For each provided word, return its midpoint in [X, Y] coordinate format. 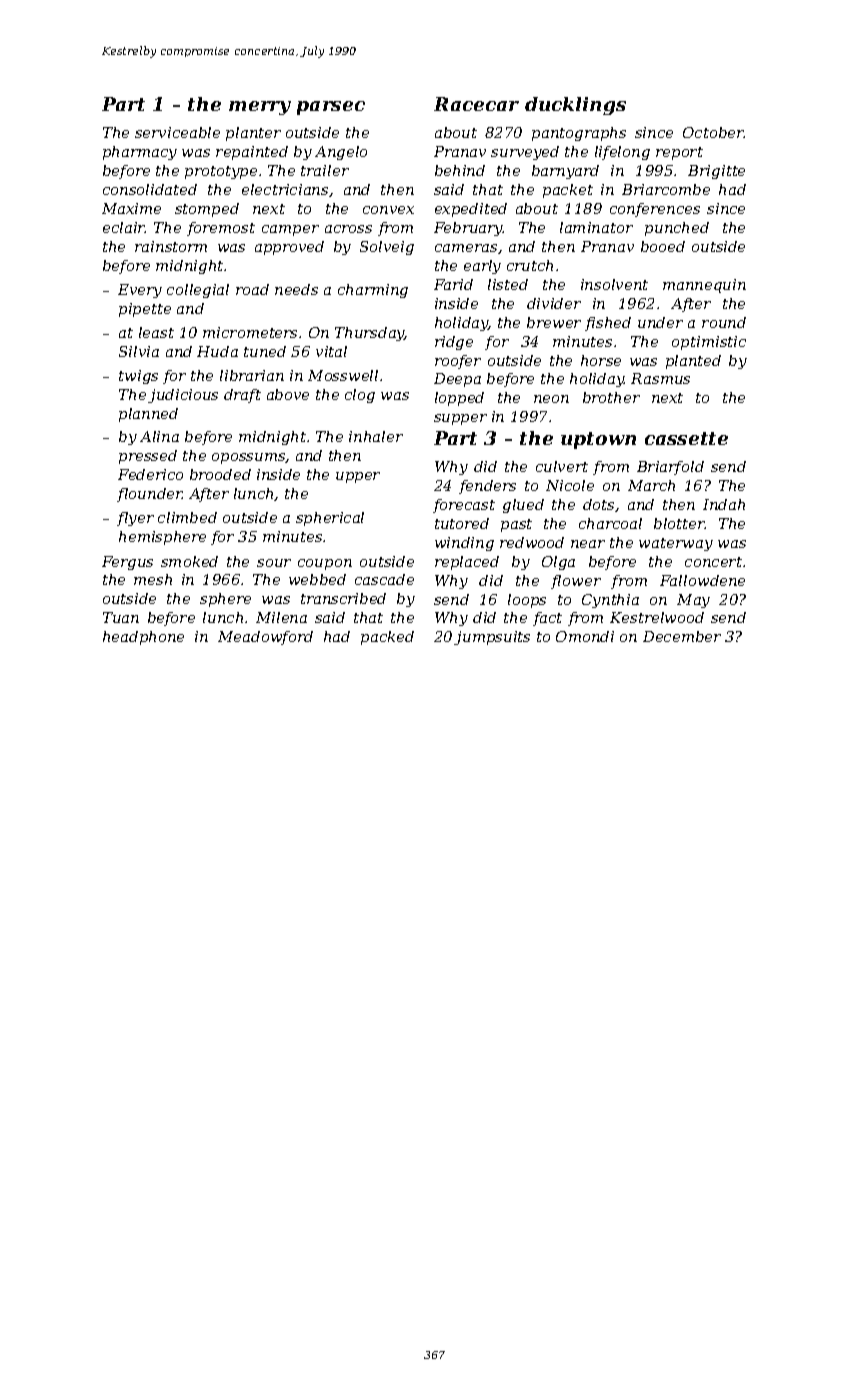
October [713, 132]
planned [148, 415]
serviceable [177, 132]
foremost [221, 229]
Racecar [476, 104]
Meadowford [265, 638]
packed [387, 638]
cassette [686, 438]
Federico [150, 474]
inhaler [376, 436]
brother [611, 397]
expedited [471, 210]
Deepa [457, 380]
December [682, 636]
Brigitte [716, 172]
